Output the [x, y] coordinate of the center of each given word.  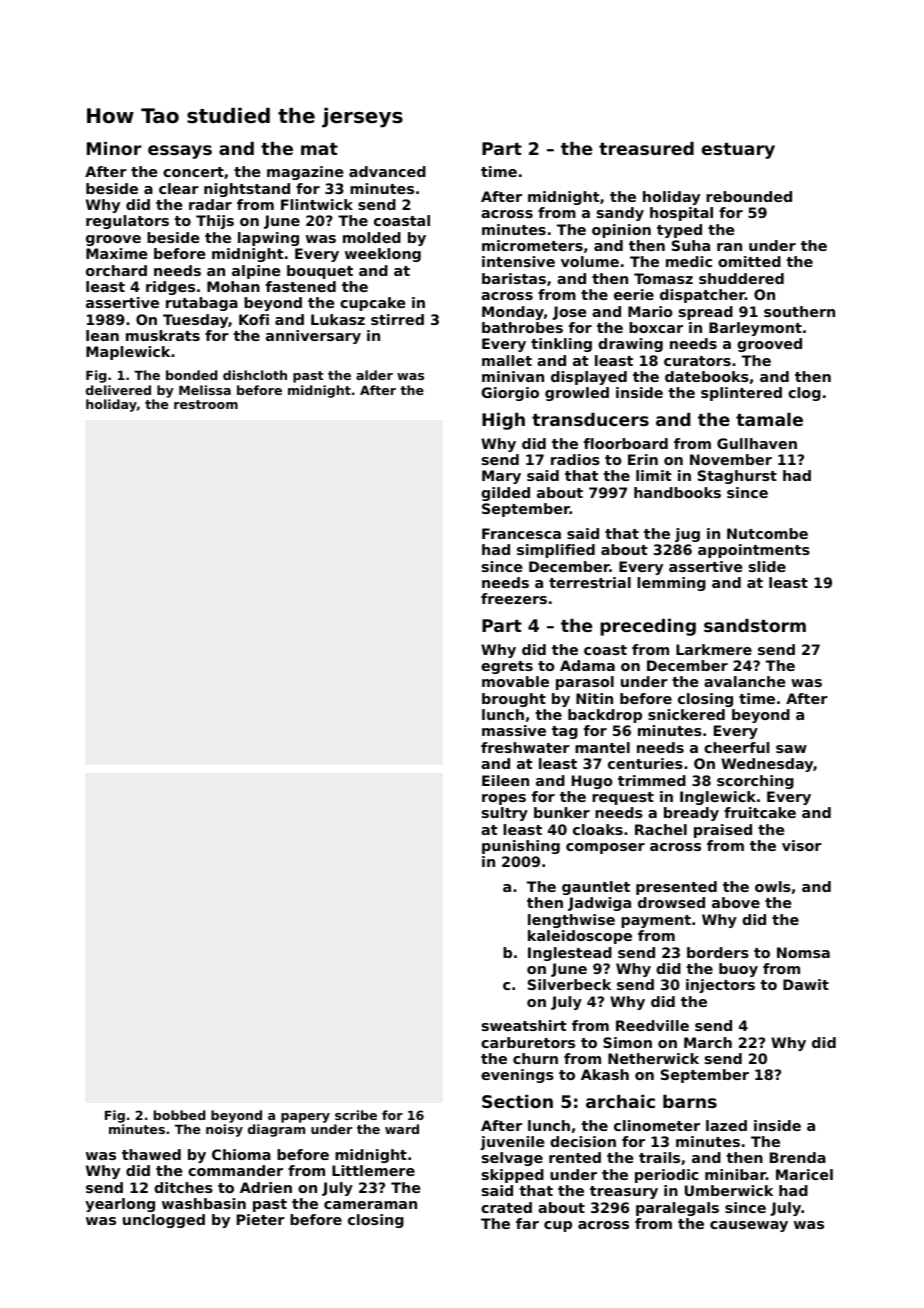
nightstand [247, 190]
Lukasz [338, 319]
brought [514, 700]
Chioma [241, 1154]
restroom [206, 404]
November [731, 459]
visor [802, 845]
